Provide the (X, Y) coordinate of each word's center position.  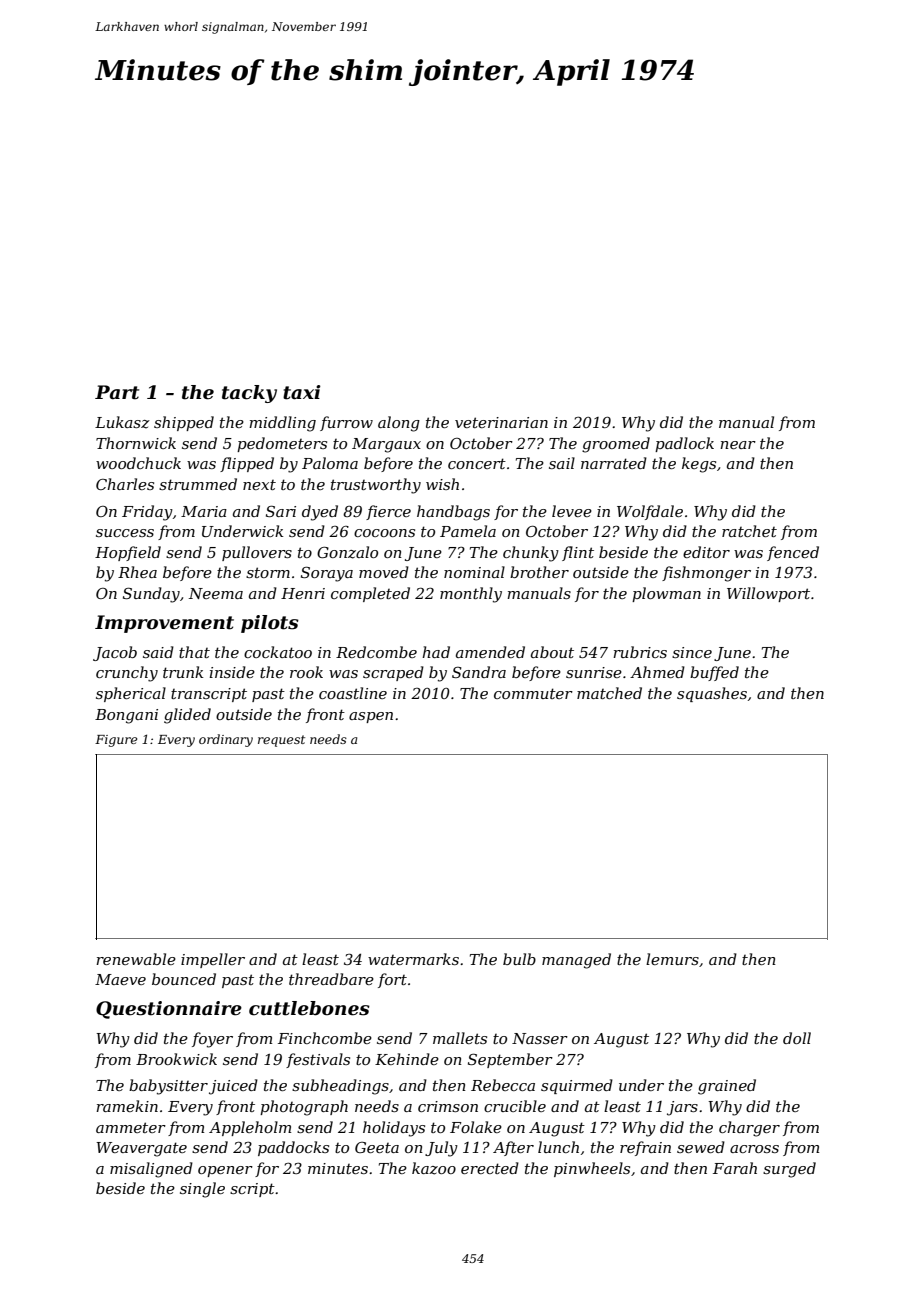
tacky (249, 394)
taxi (302, 392)
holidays (394, 1129)
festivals (318, 1060)
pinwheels (592, 1169)
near (738, 445)
